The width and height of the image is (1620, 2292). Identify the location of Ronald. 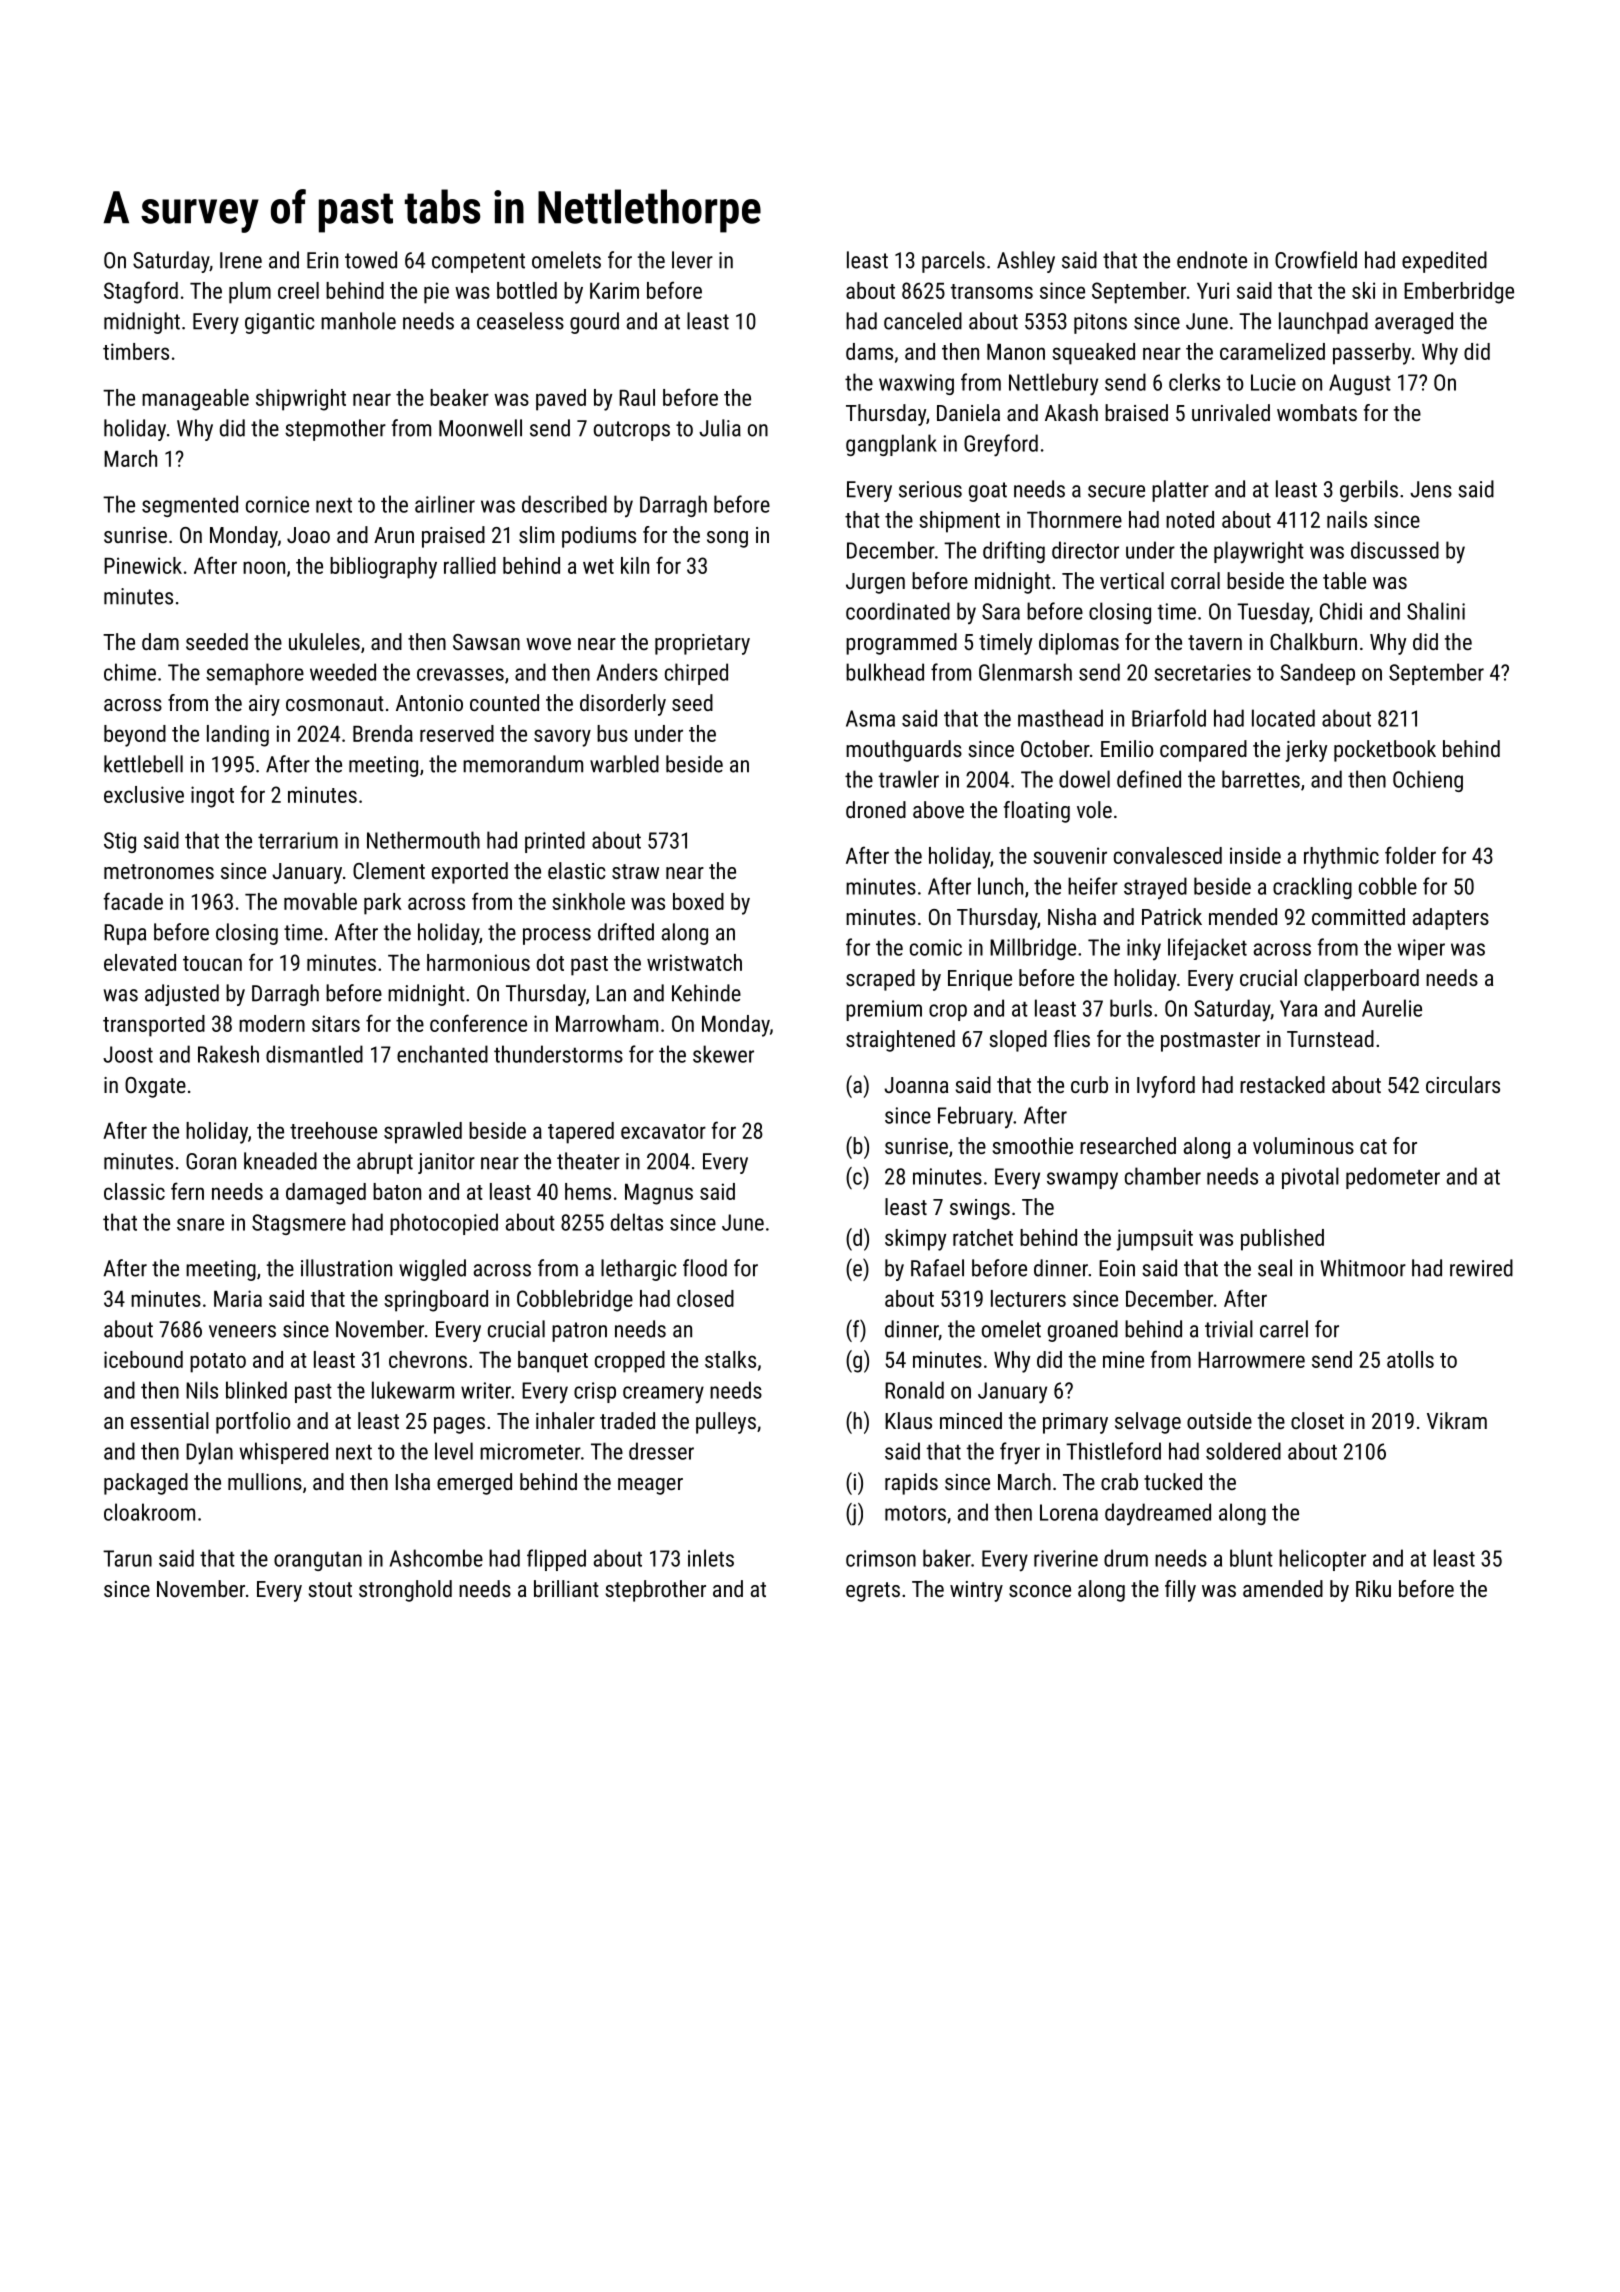
(914, 1390).
